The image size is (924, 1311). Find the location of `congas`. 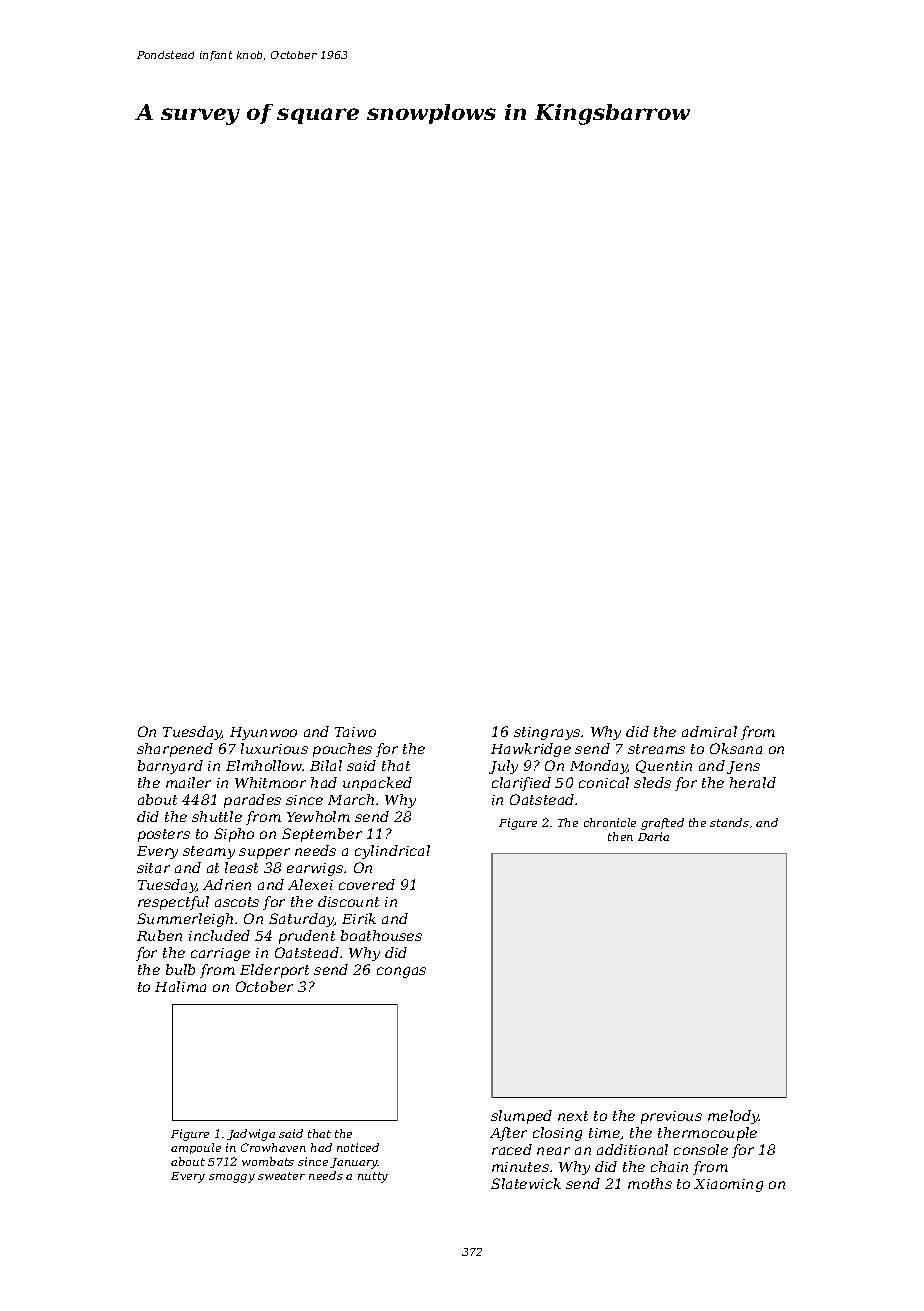

congas is located at coordinates (401, 972).
